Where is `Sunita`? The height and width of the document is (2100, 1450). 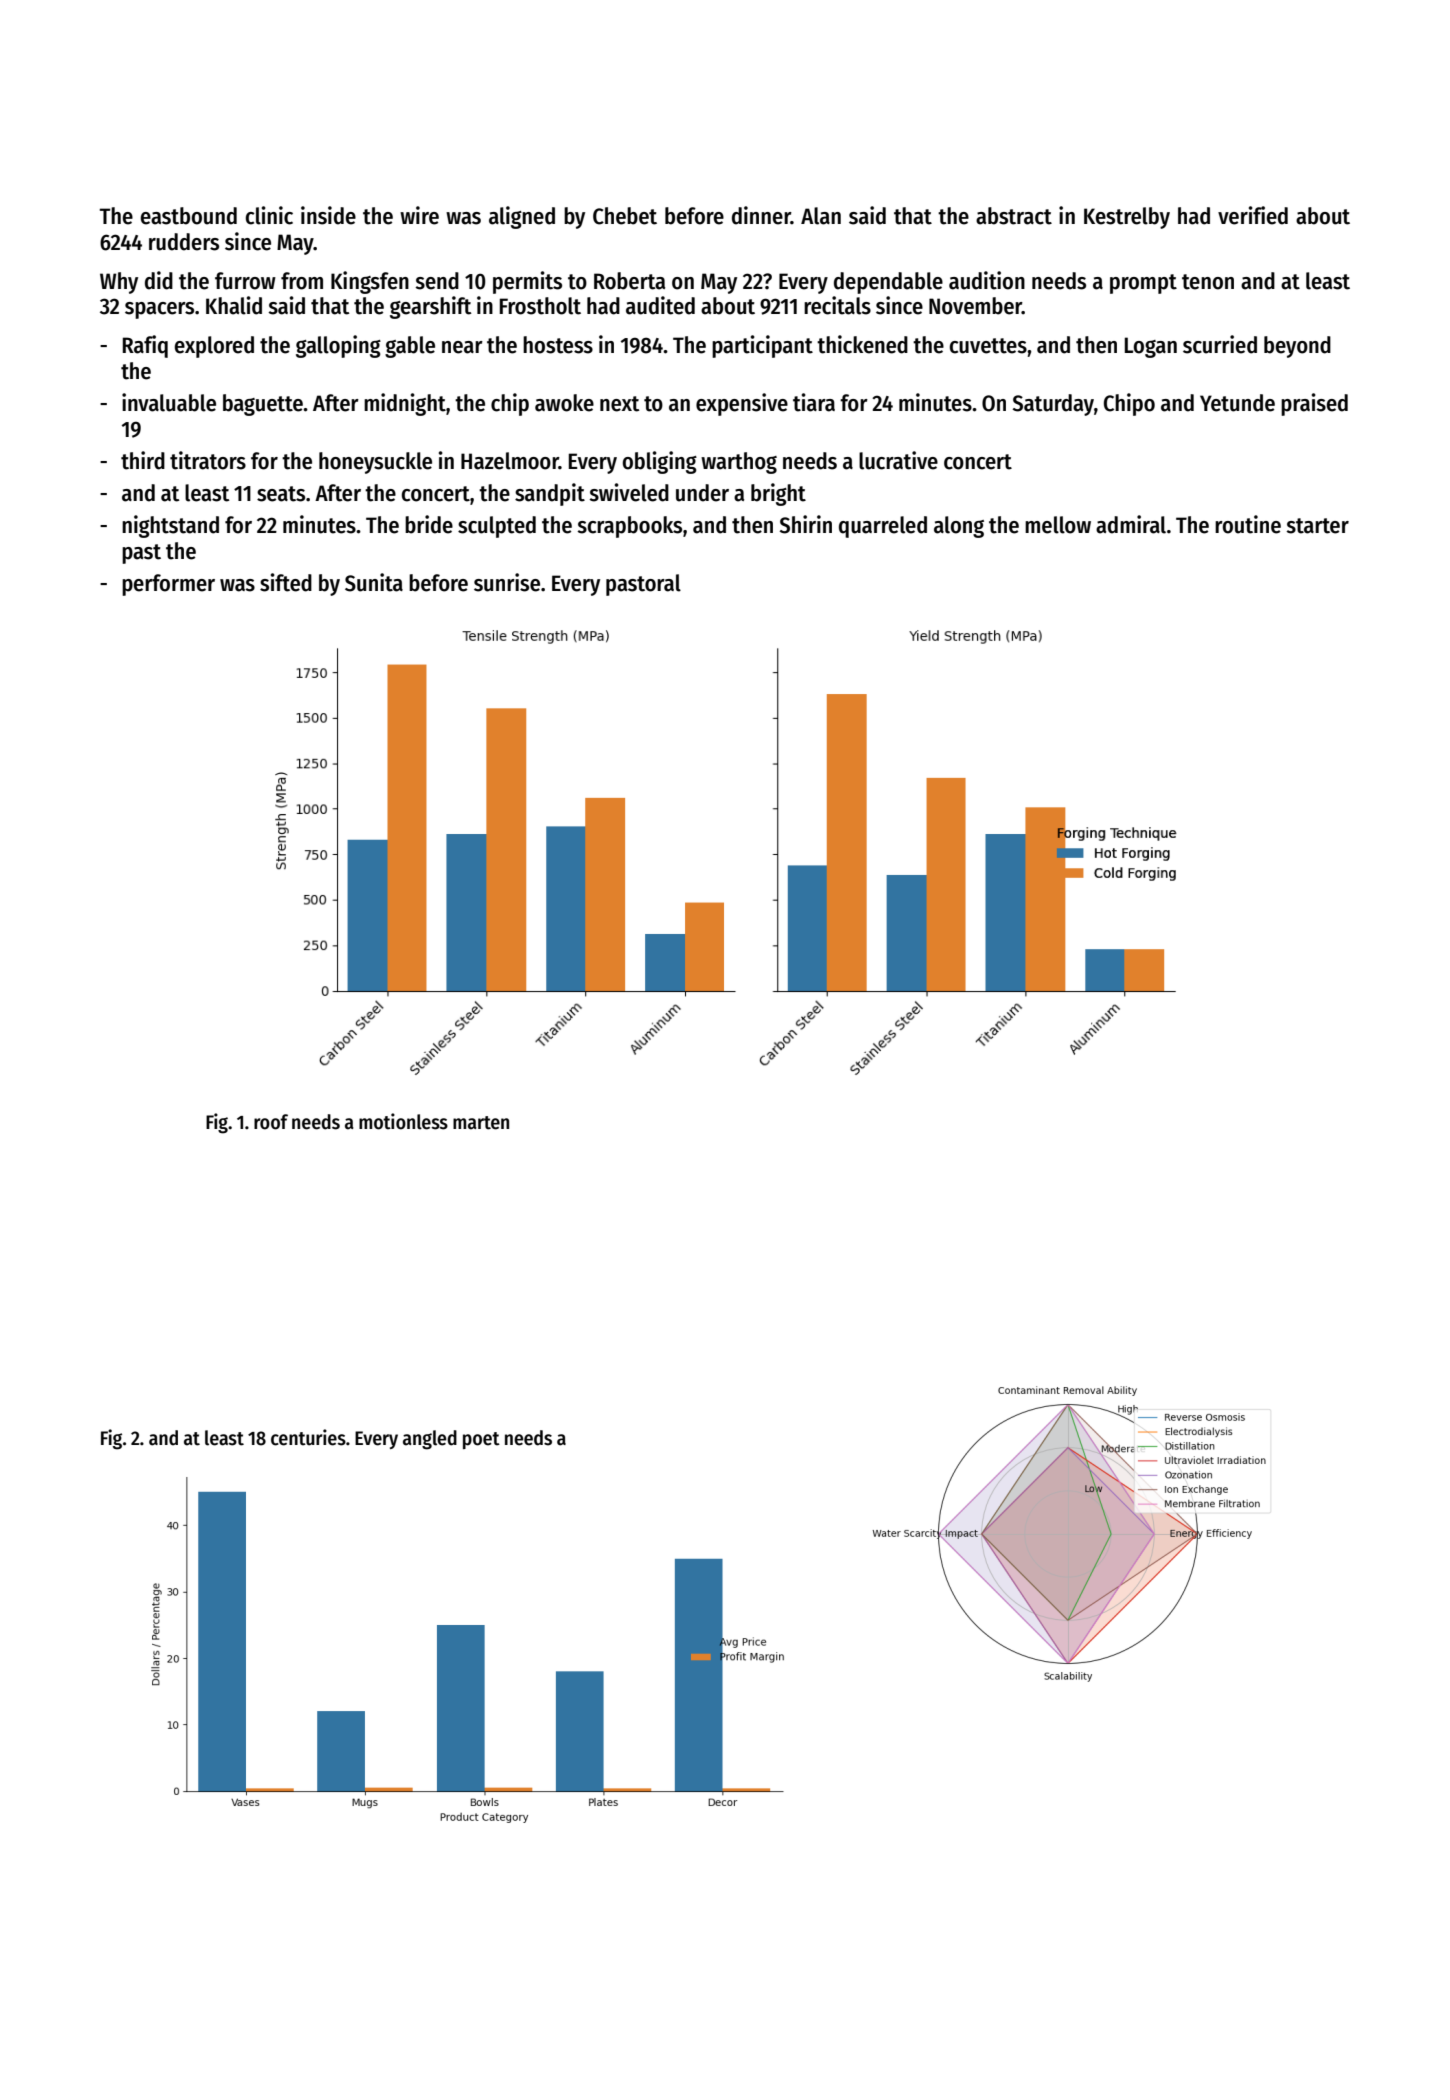 Sunita is located at coordinates (374, 582).
